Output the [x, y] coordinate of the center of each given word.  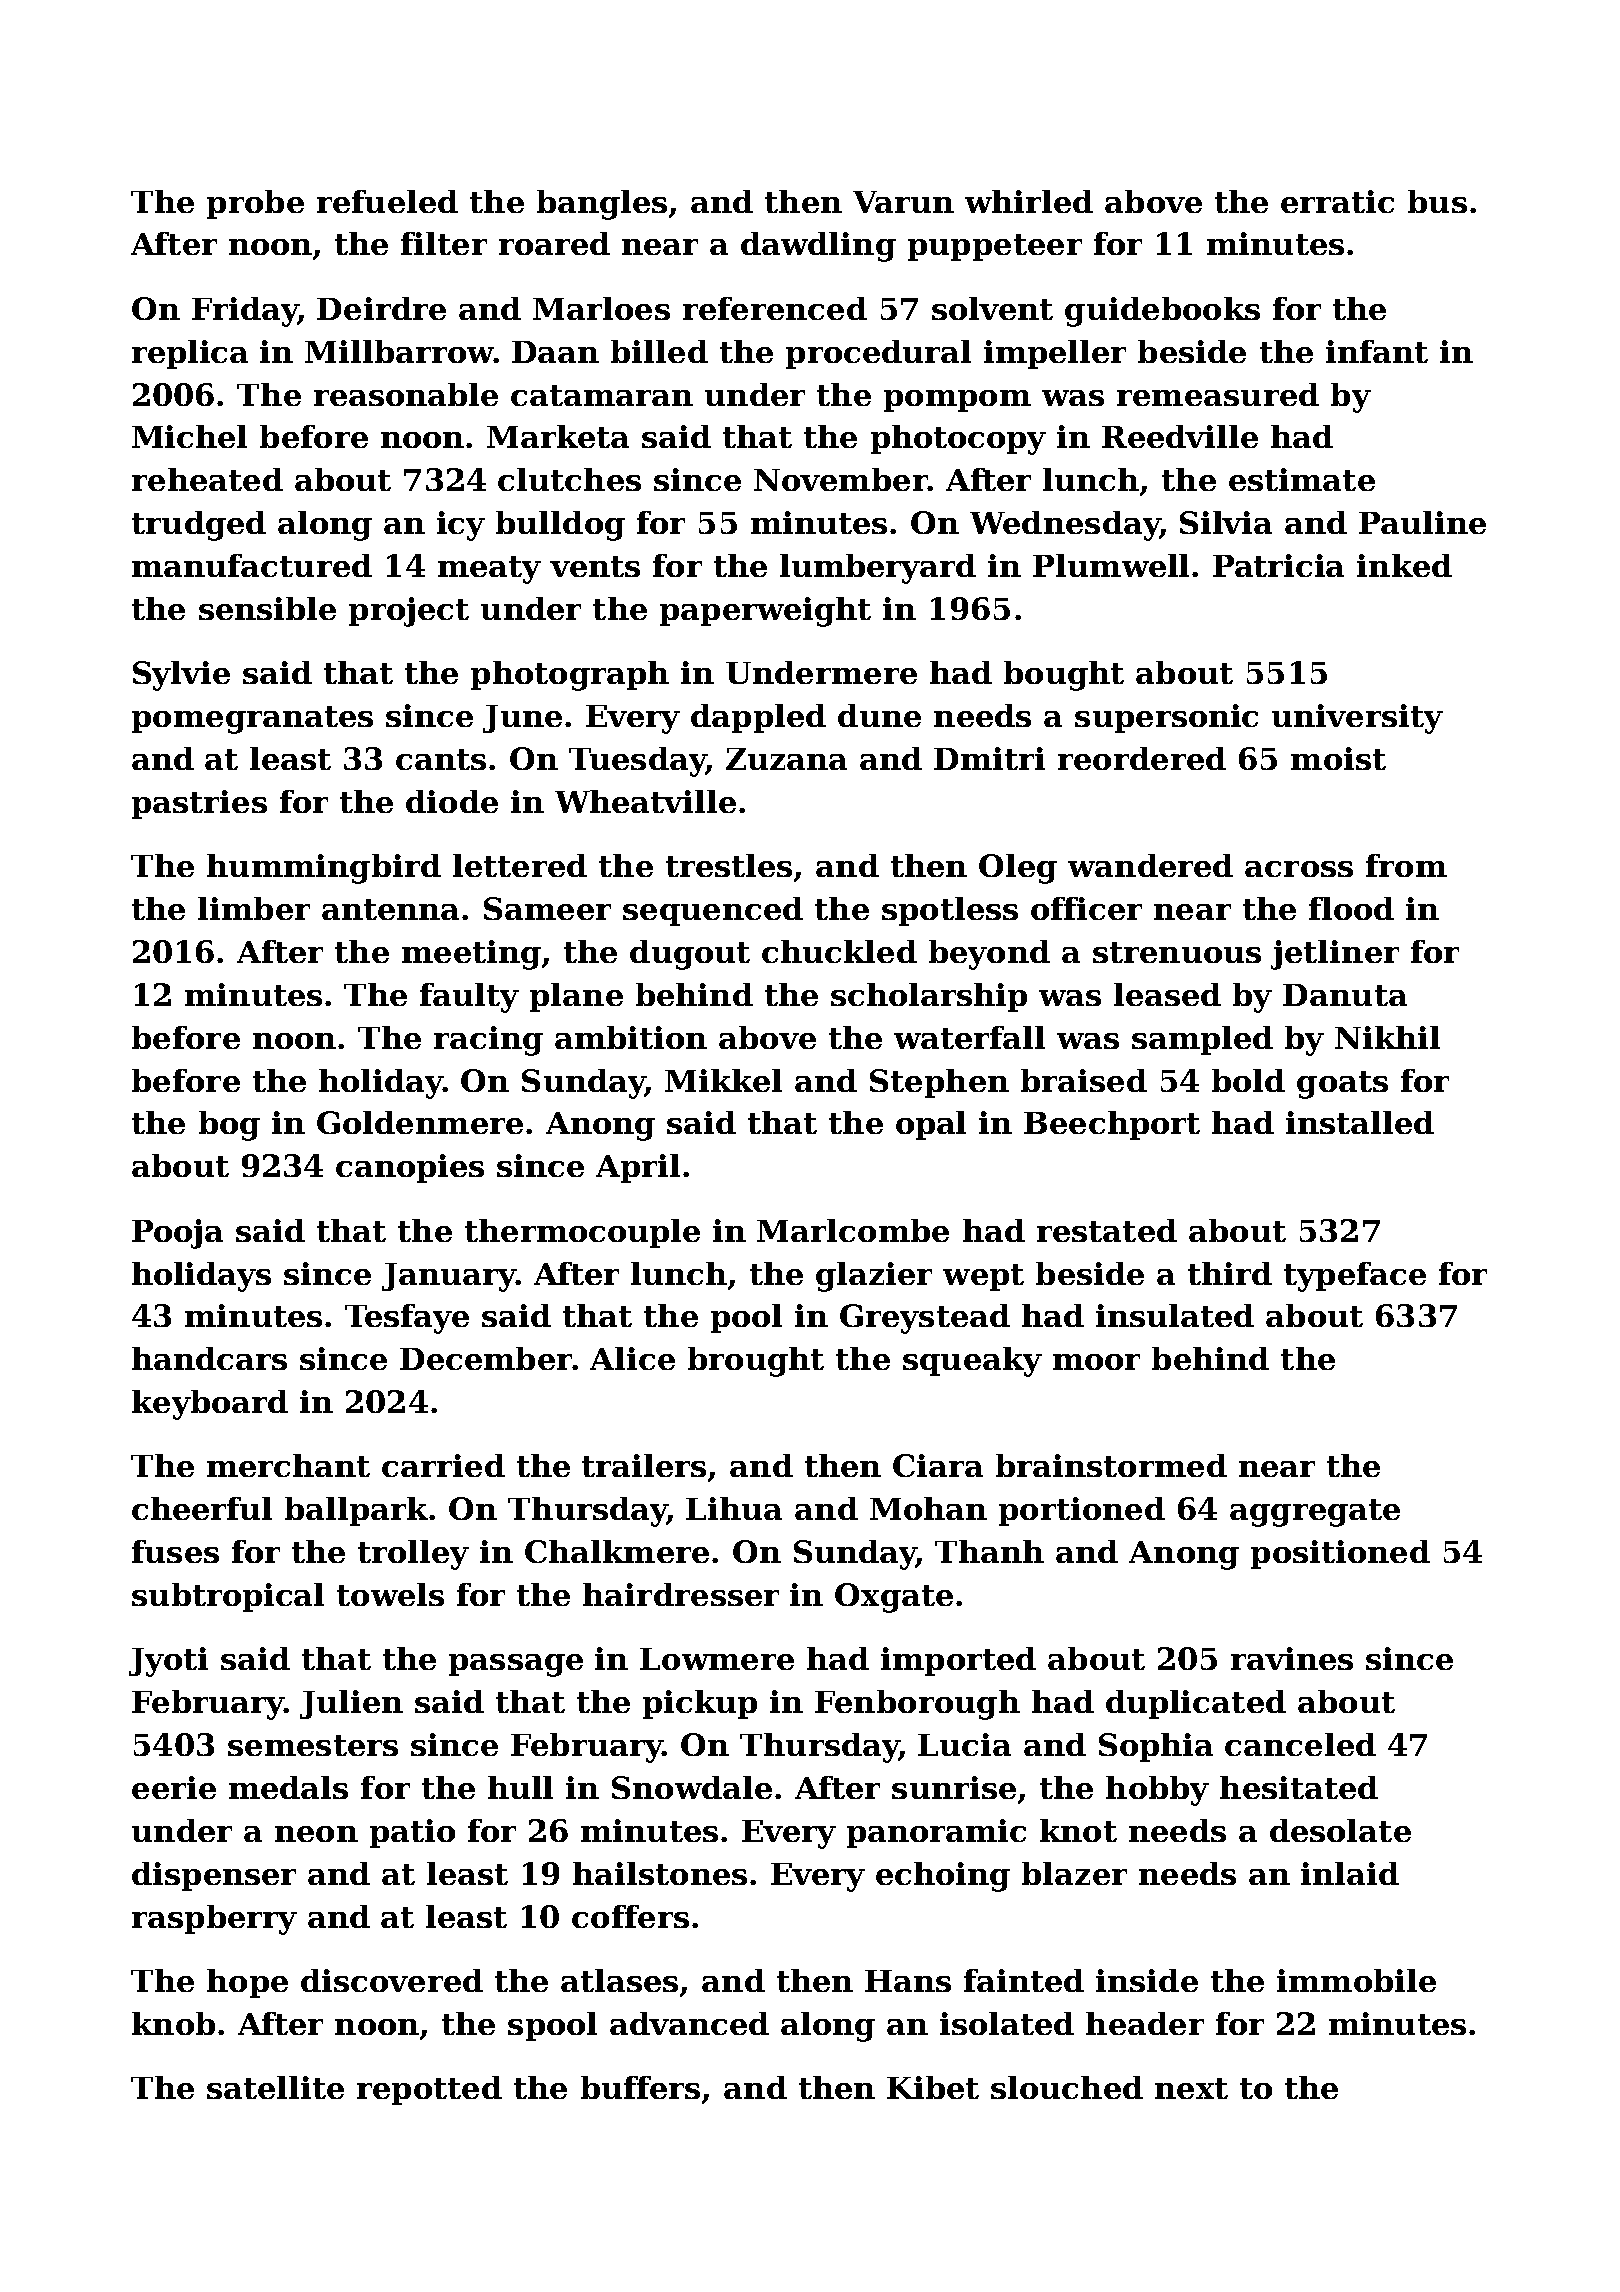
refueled [387, 201]
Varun [903, 202]
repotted [429, 2090]
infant [1377, 351]
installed [1360, 1122]
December [486, 1358]
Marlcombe [853, 1230]
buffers [640, 2087]
